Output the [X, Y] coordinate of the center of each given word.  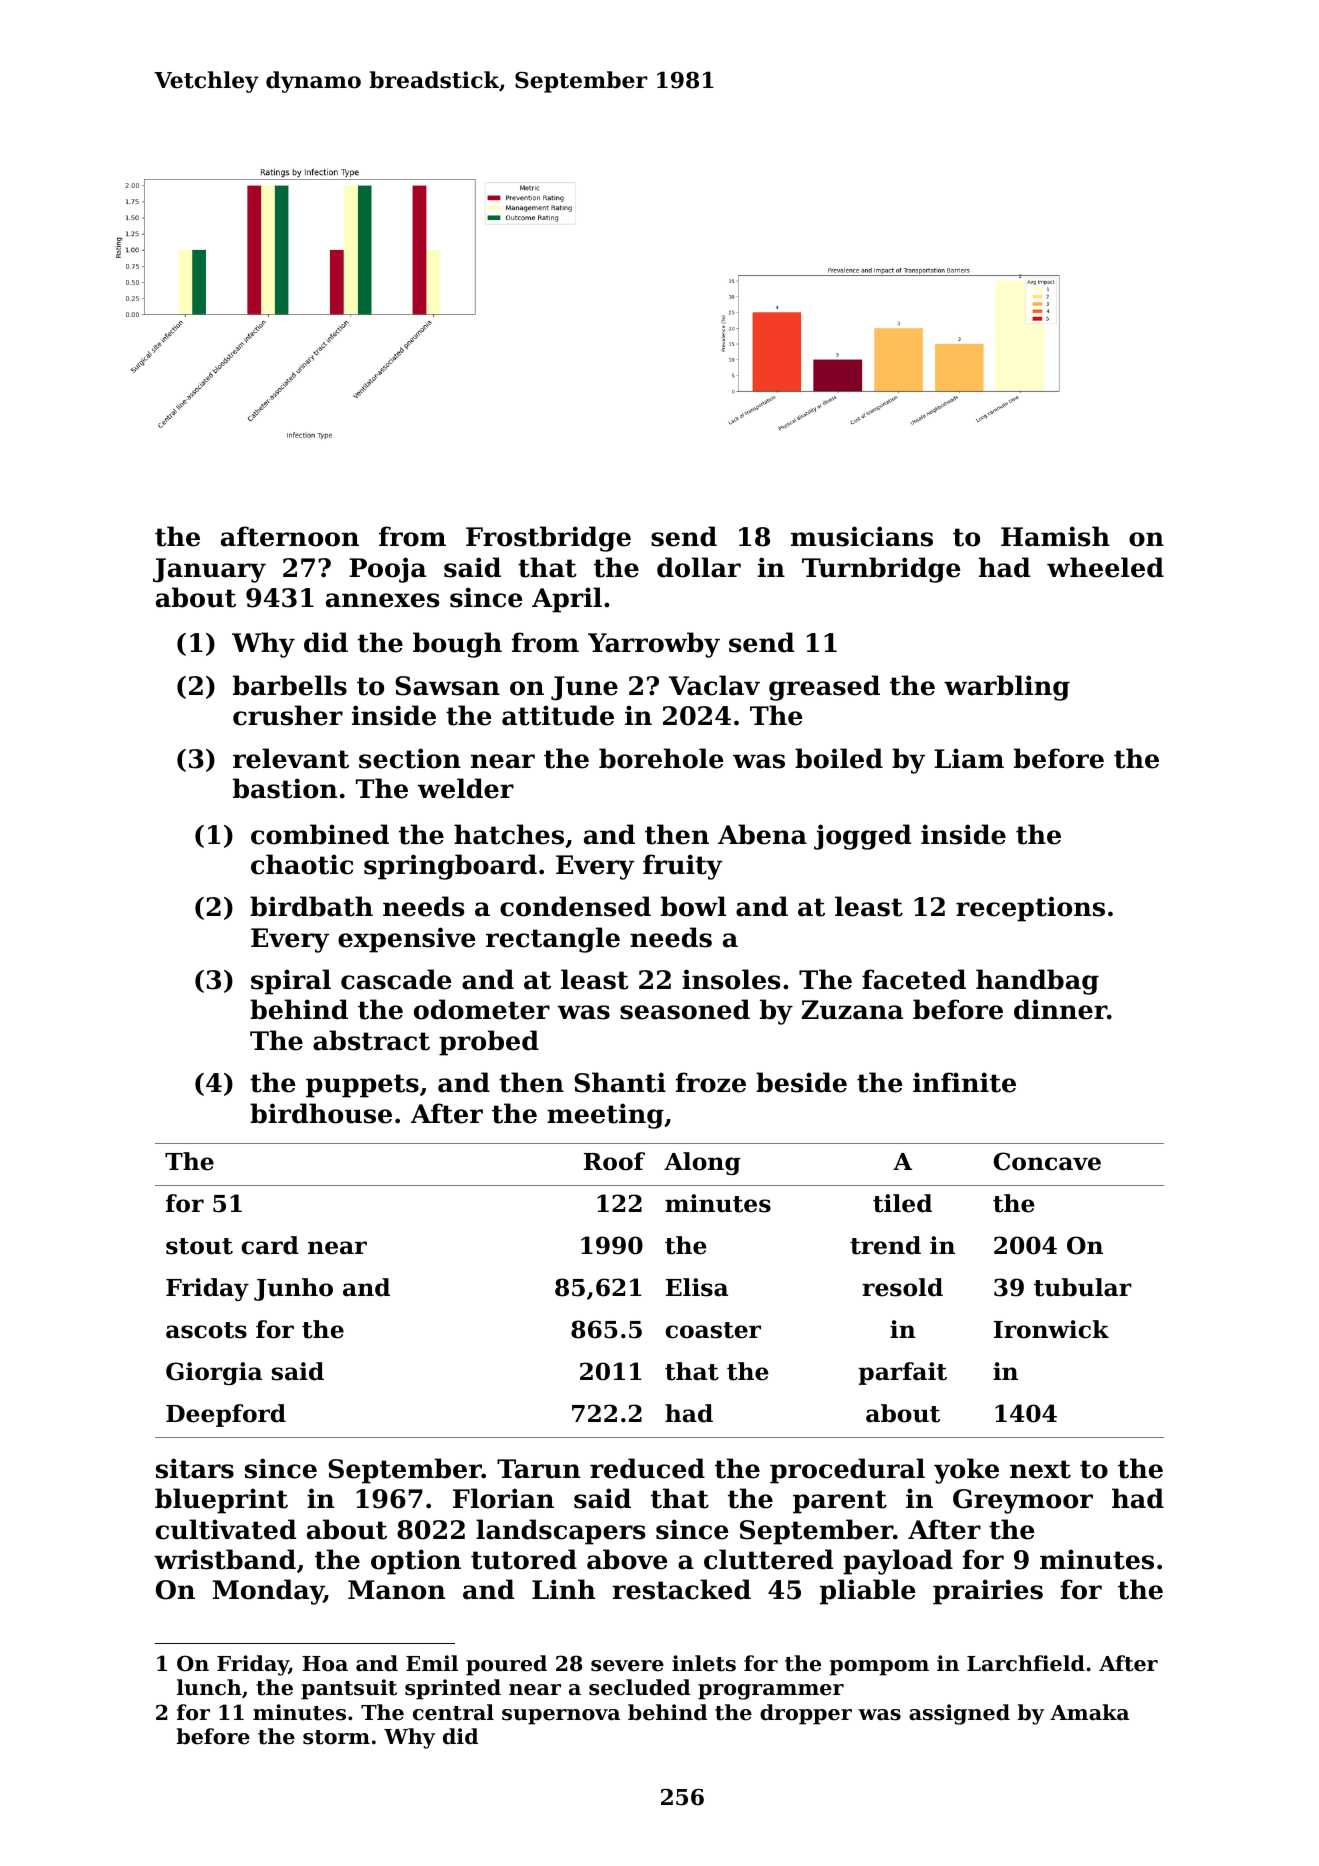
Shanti [620, 1082]
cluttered [768, 1559]
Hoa [325, 1664]
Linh [563, 1589]
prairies [988, 1592]
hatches [509, 834]
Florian [503, 1498]
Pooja [387, 570]
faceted [914, 979]
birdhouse [321, 1113]
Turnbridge [881, 570]
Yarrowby [654, 645]
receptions [1030, 909]
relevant [291, 758]
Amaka [1089, 1712]
